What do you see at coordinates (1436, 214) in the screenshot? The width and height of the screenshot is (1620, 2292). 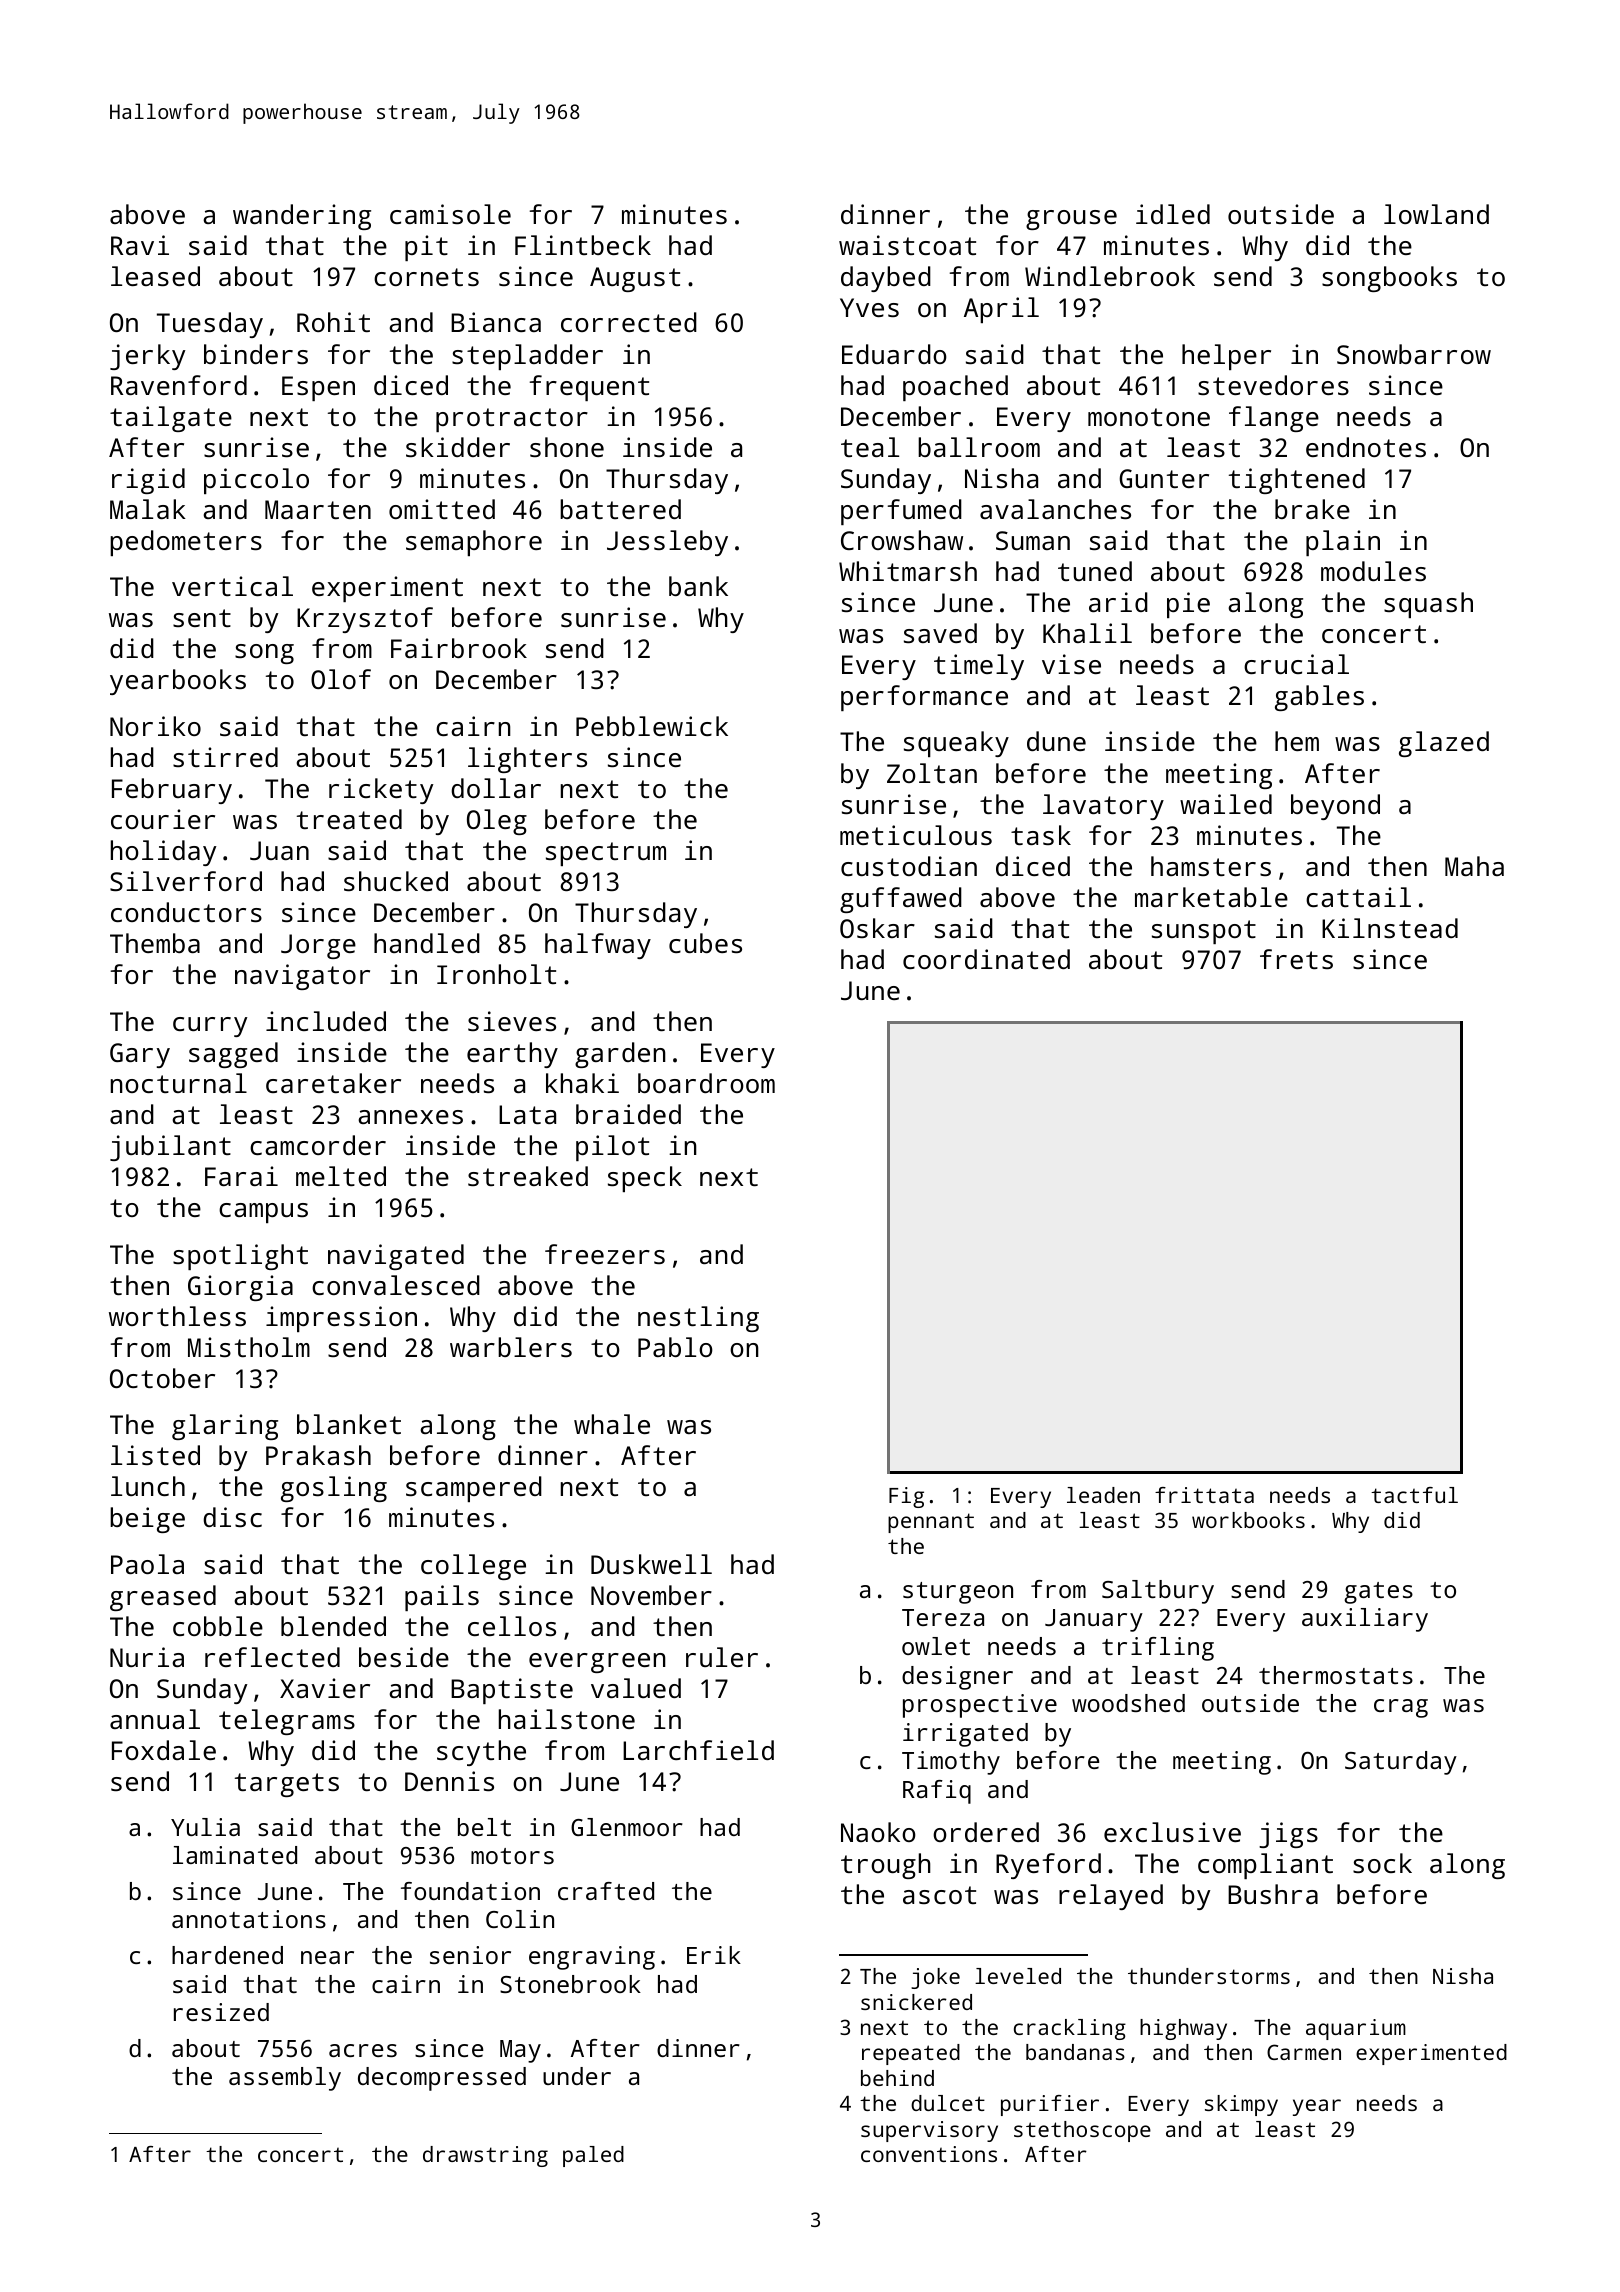 I see `lowland` at bounding box center [1436, 214].
